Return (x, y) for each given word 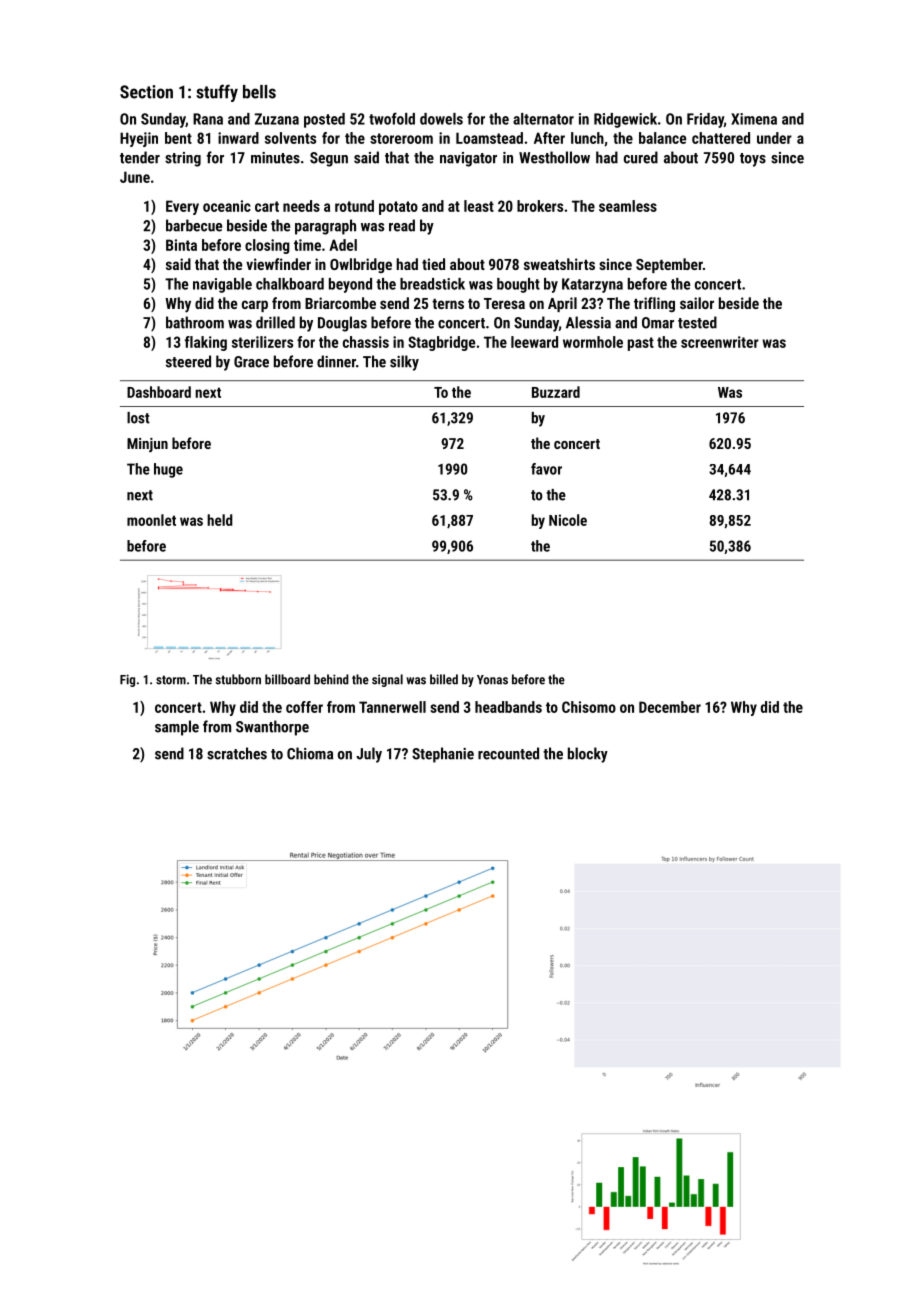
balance (662, 138)
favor (546, 469)
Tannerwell (392, 707)
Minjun (147, 445)
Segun (329, 159)
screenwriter (720, 342)
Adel (343, 245)
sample (177, 728)
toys (753, 160)
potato (398, 208)
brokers (540, 206)
